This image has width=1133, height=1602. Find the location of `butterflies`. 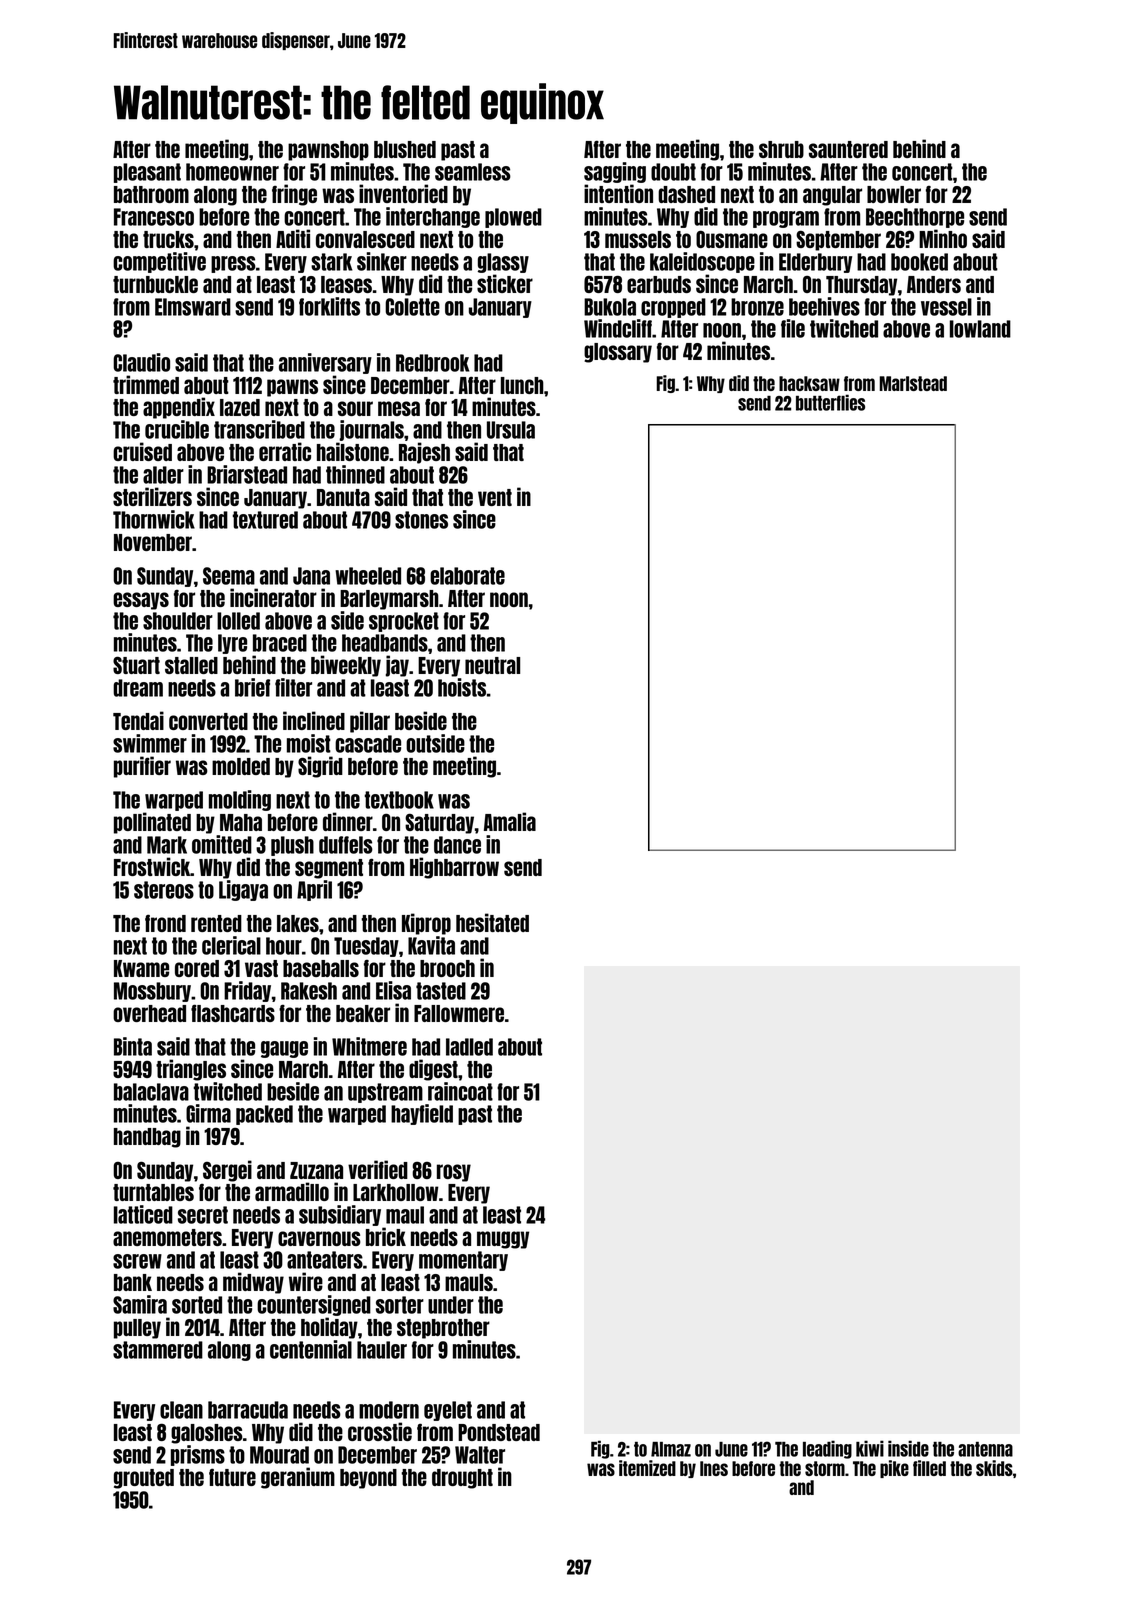

butterflies is located at coordinates (830, 402).
